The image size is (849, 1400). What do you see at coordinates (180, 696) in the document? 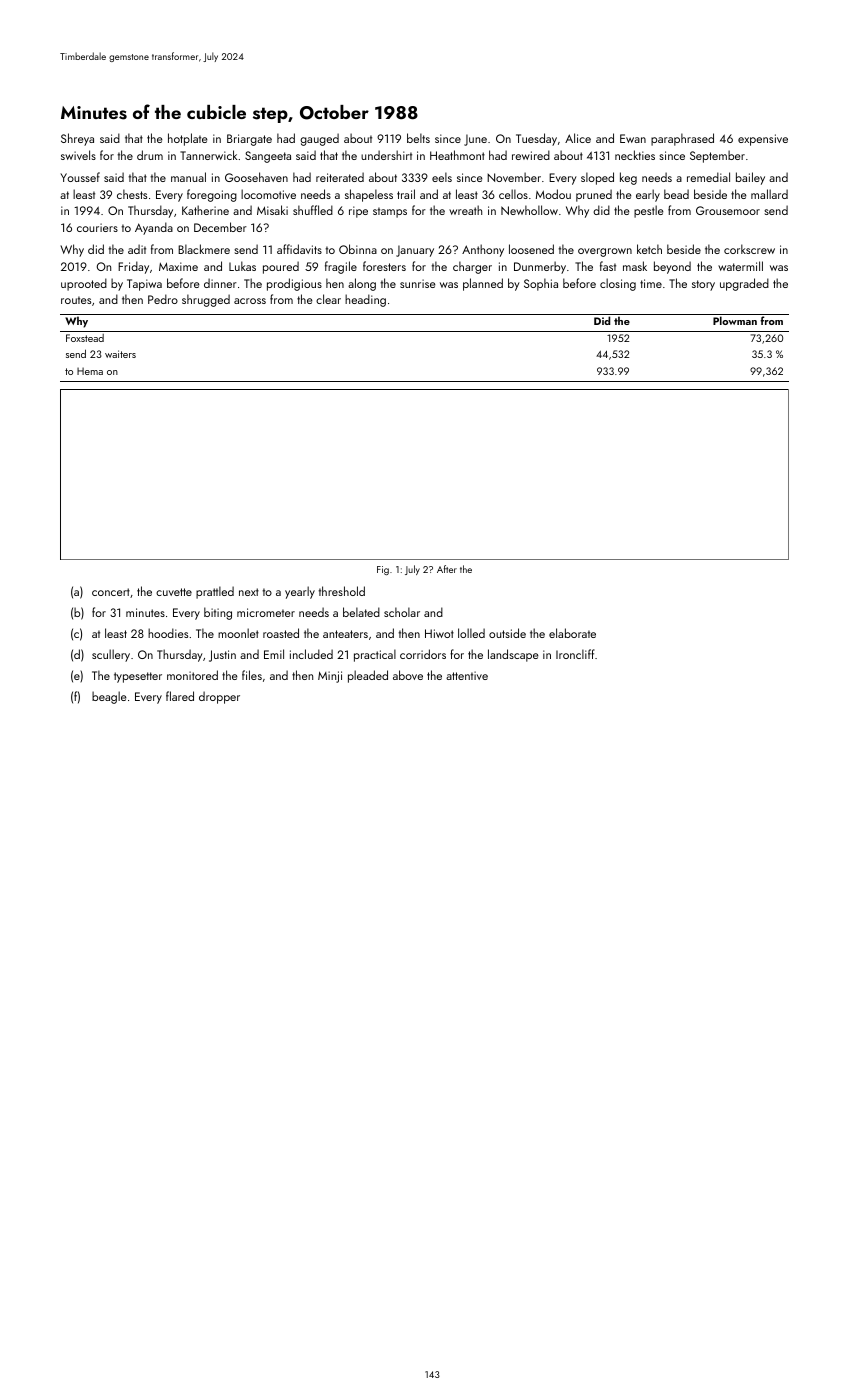
I see `flared` at bounding box center [180, 696].
